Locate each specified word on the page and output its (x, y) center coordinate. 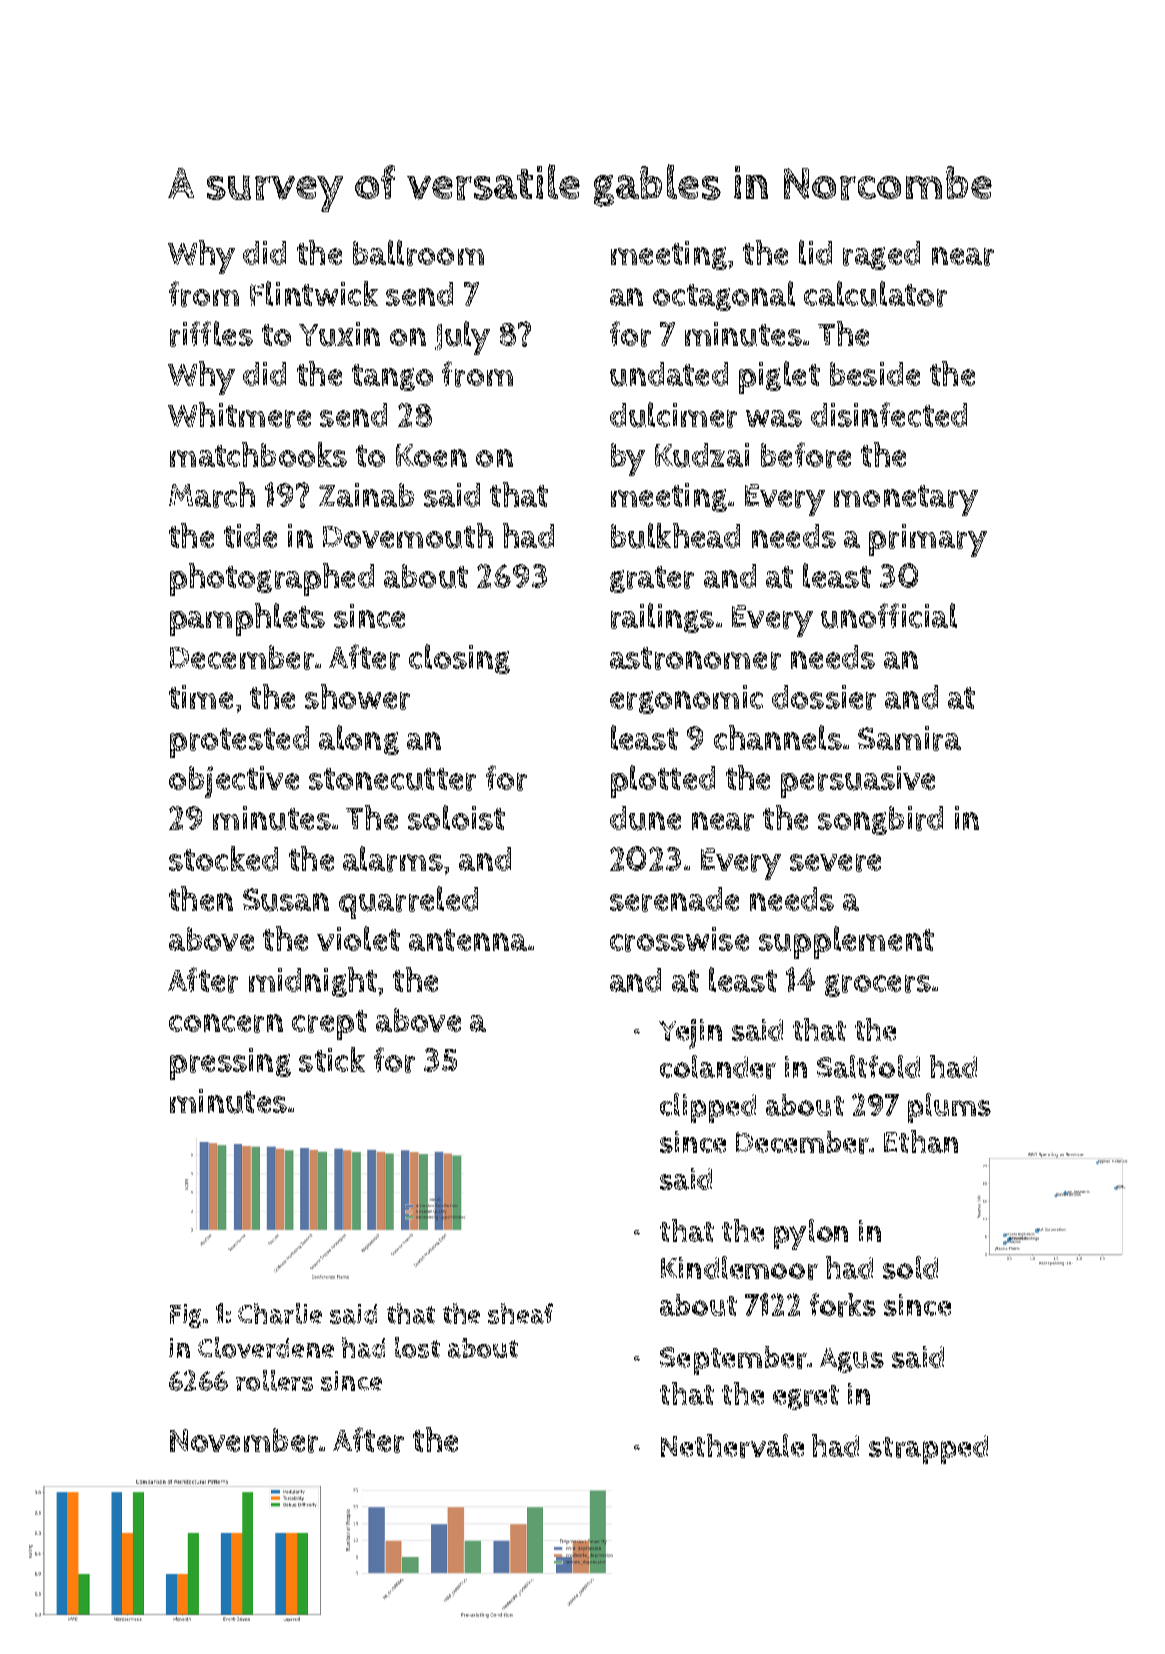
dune (645, 818)
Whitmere (239, 415)
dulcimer (673, 415)
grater (652, 579)
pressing (230, 1064)
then (201, 898)
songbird (880, 820)
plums (949, 1108)
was (774, 418)
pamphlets (247, 619)
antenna (468, 940)
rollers (274, 1380)
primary (928, 540)
